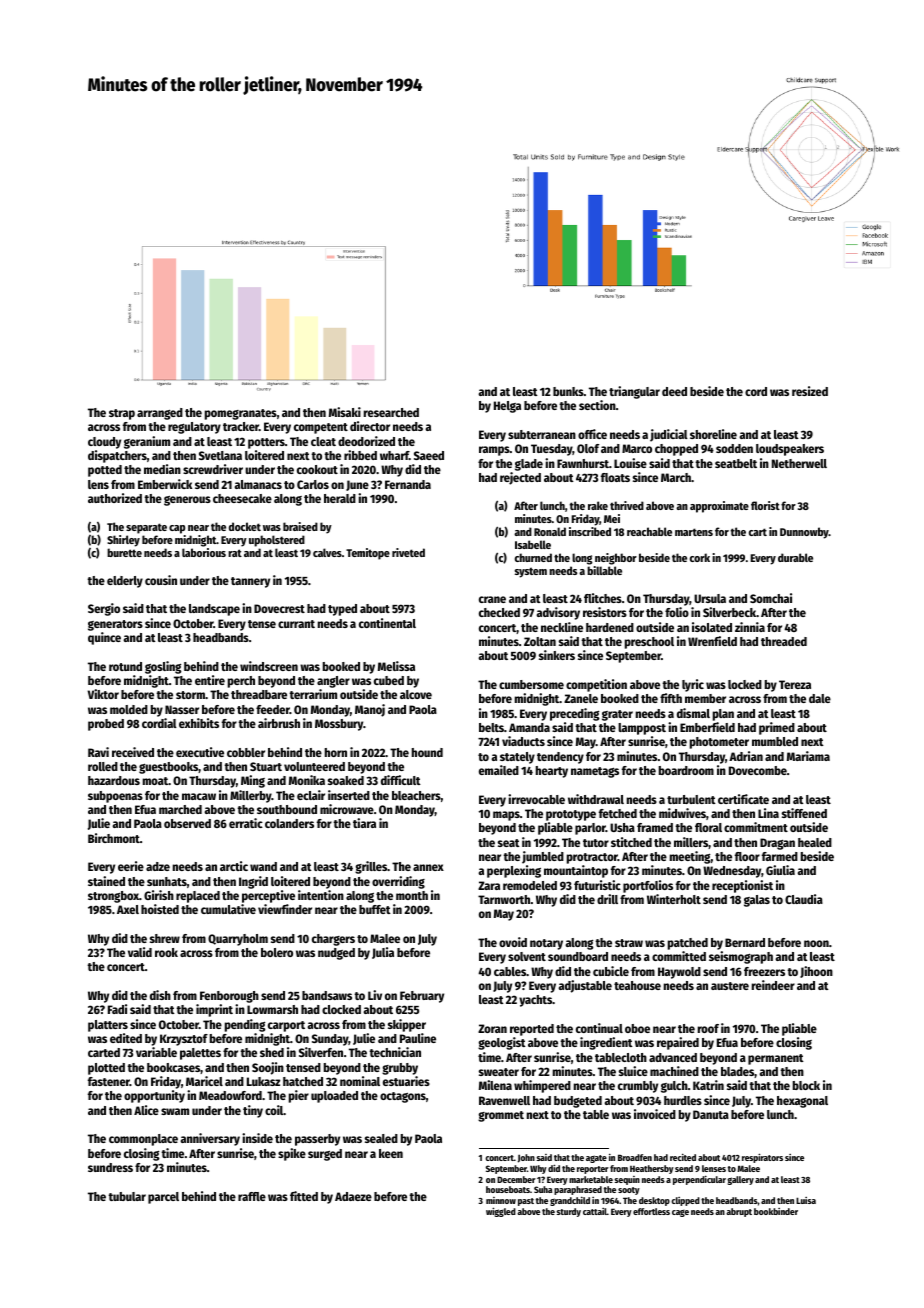 Image resolution: width=924 pixels, height=1308 pixels. I want to click on Lukasz, so click(263, 1081).
